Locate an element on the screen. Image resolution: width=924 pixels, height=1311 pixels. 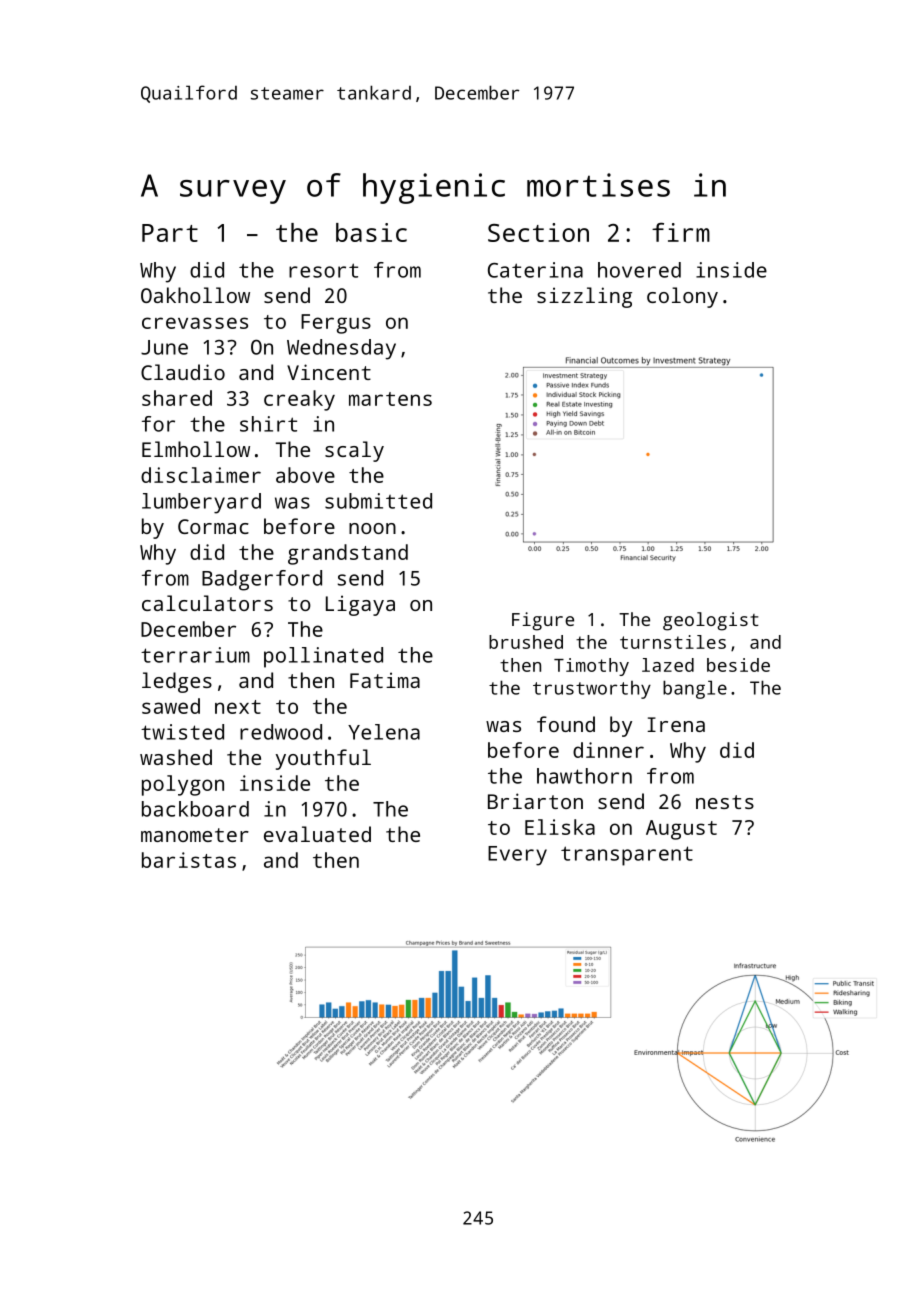
submitted is located at coordinates (378, 501).
